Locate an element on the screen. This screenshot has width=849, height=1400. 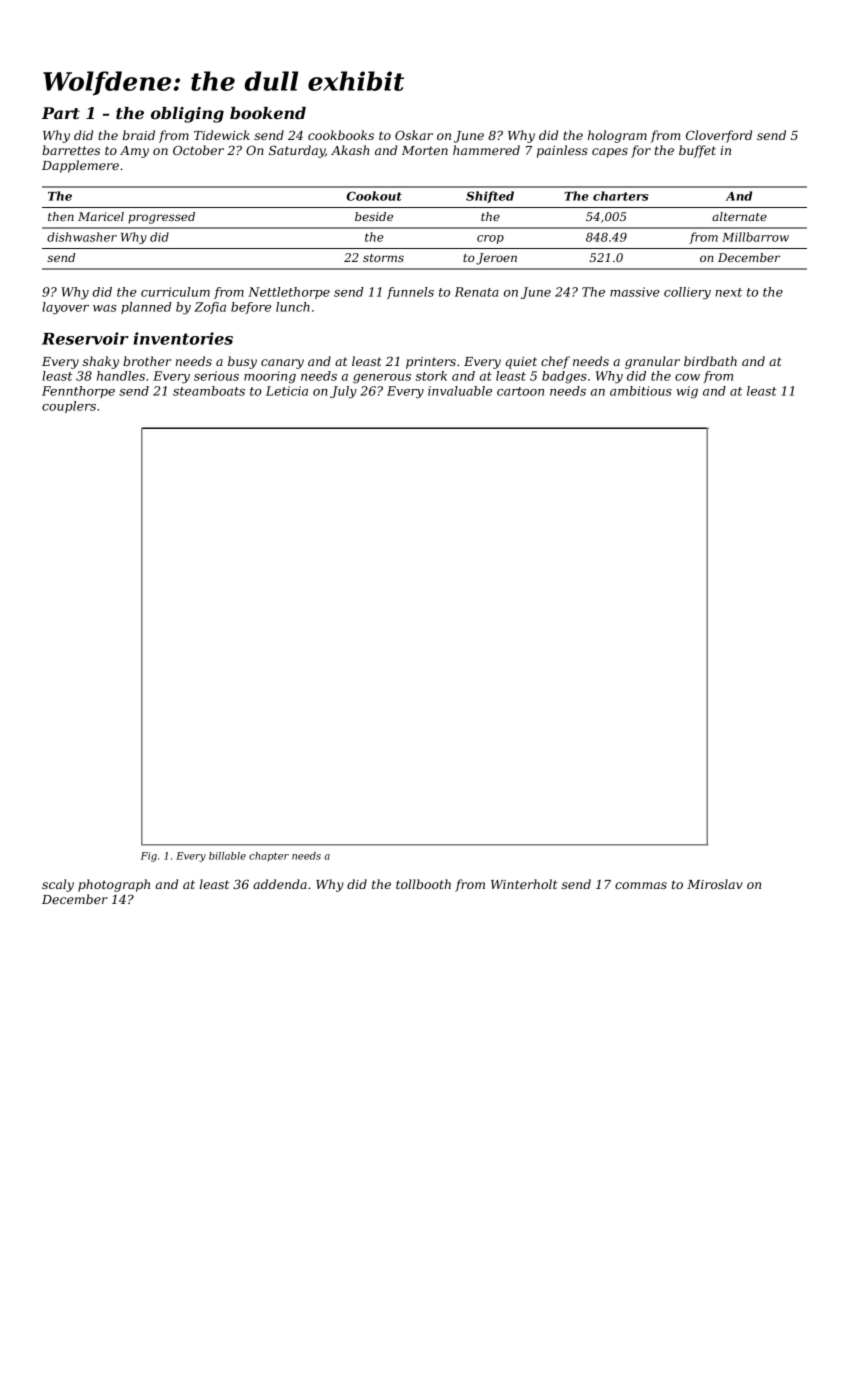
Cloverford is located at coordinates (719, 136).
